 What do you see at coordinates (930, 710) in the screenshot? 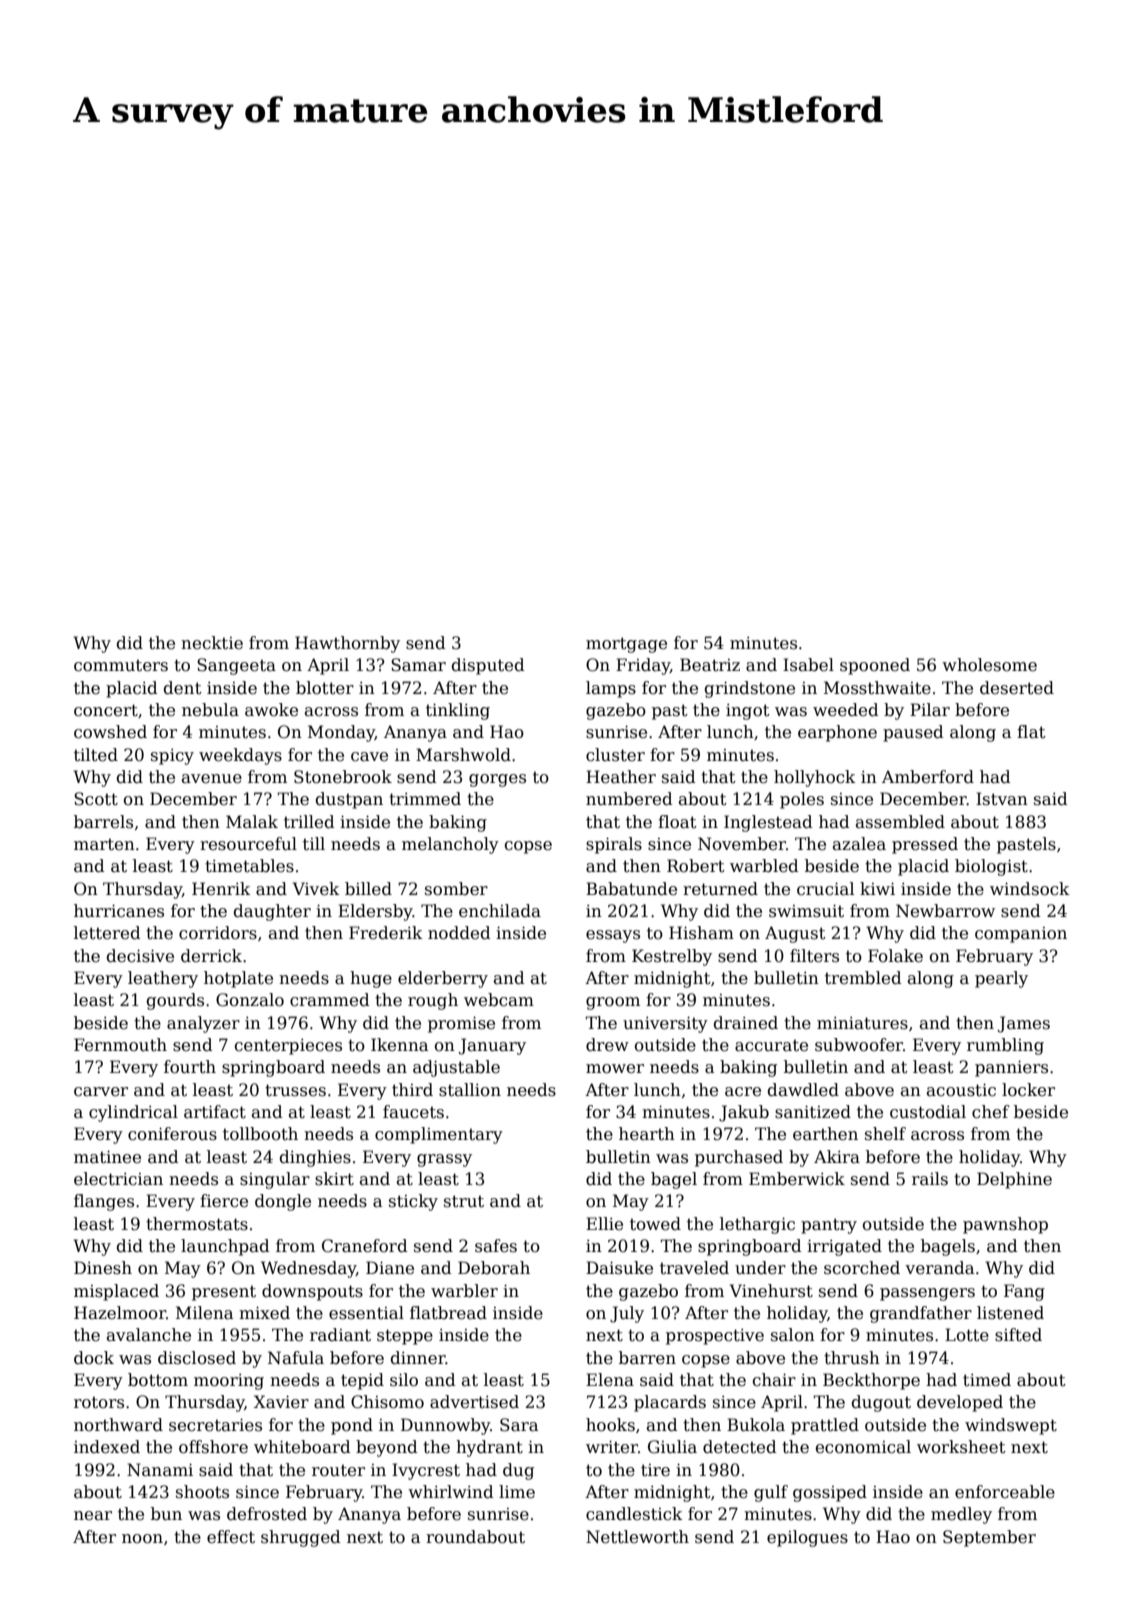
I see `Pilar` at bounding box center [930, 710].
